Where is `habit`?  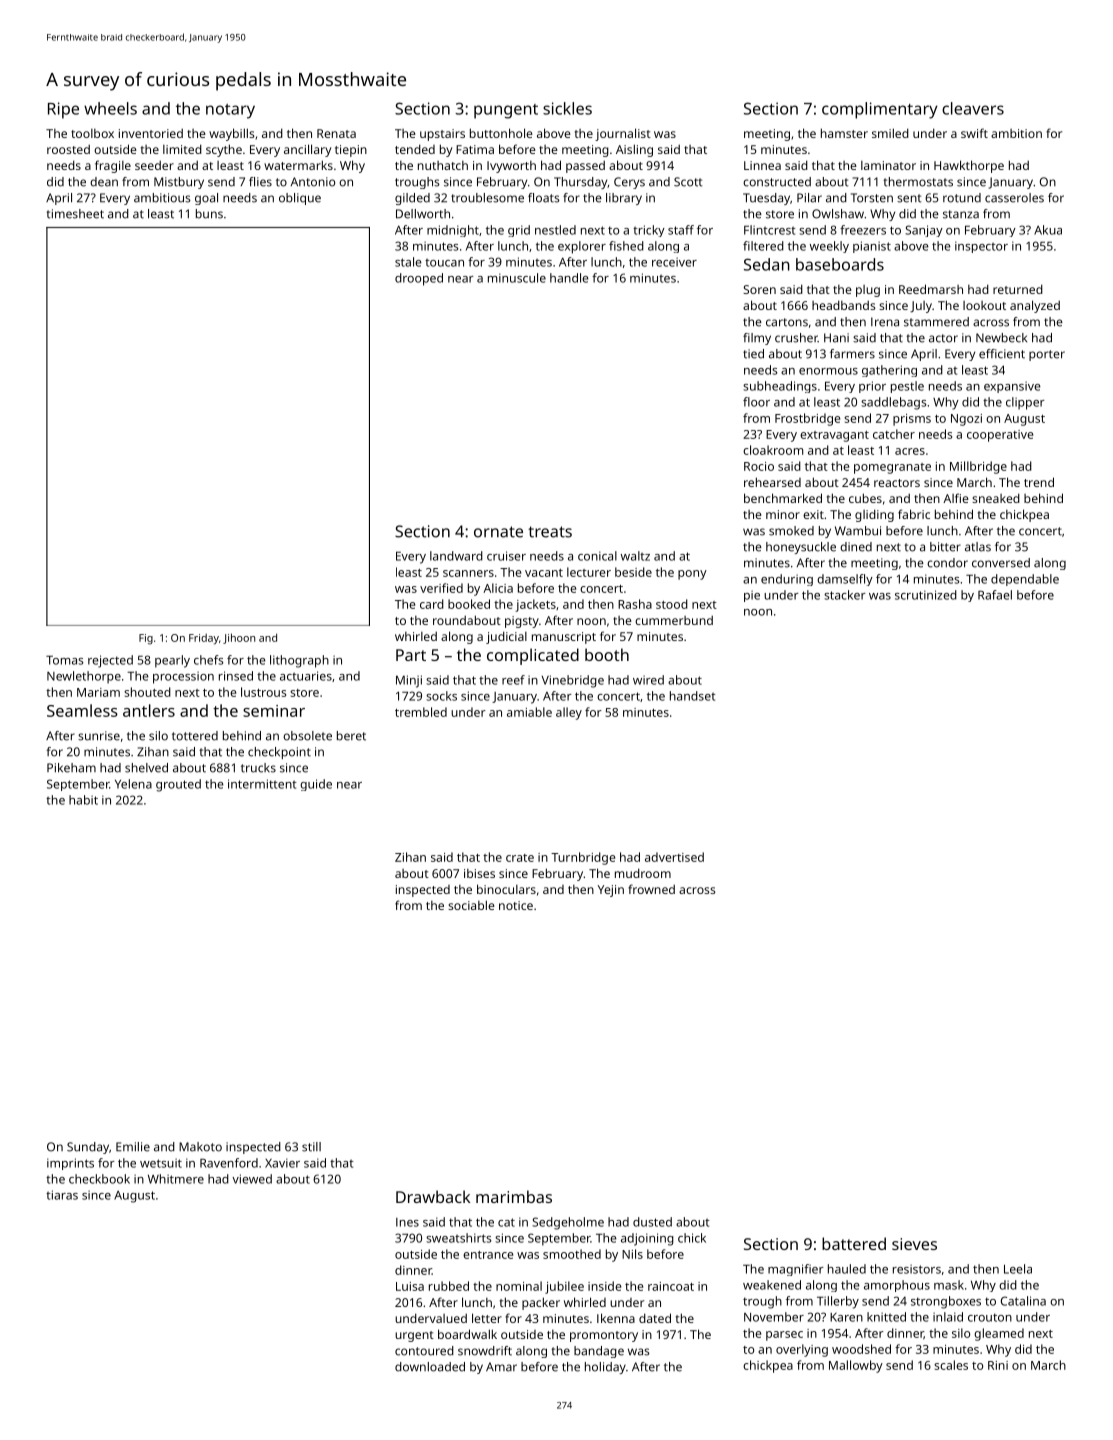
habit is located at coordinates (83, 800).
